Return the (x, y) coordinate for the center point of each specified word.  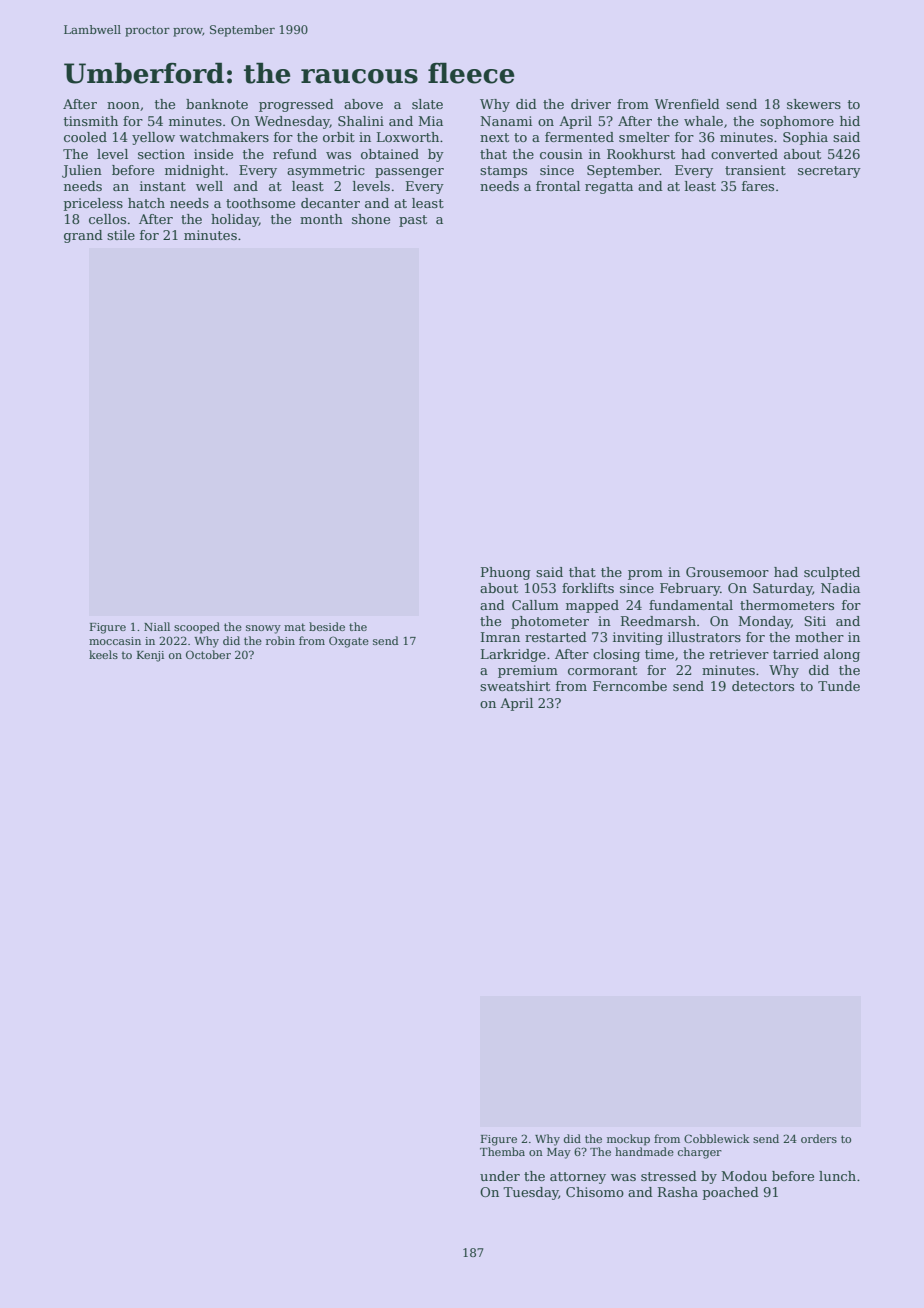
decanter (330, 203)
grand (83, 236)
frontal (558, 186)
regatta (609, 188)
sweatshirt (515, 686)
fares (758, 186)
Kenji (150, 656)
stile (121, 235)
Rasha (678, 1192)
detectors (763, 686)
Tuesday (531, 1193)
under (500, 1176)
